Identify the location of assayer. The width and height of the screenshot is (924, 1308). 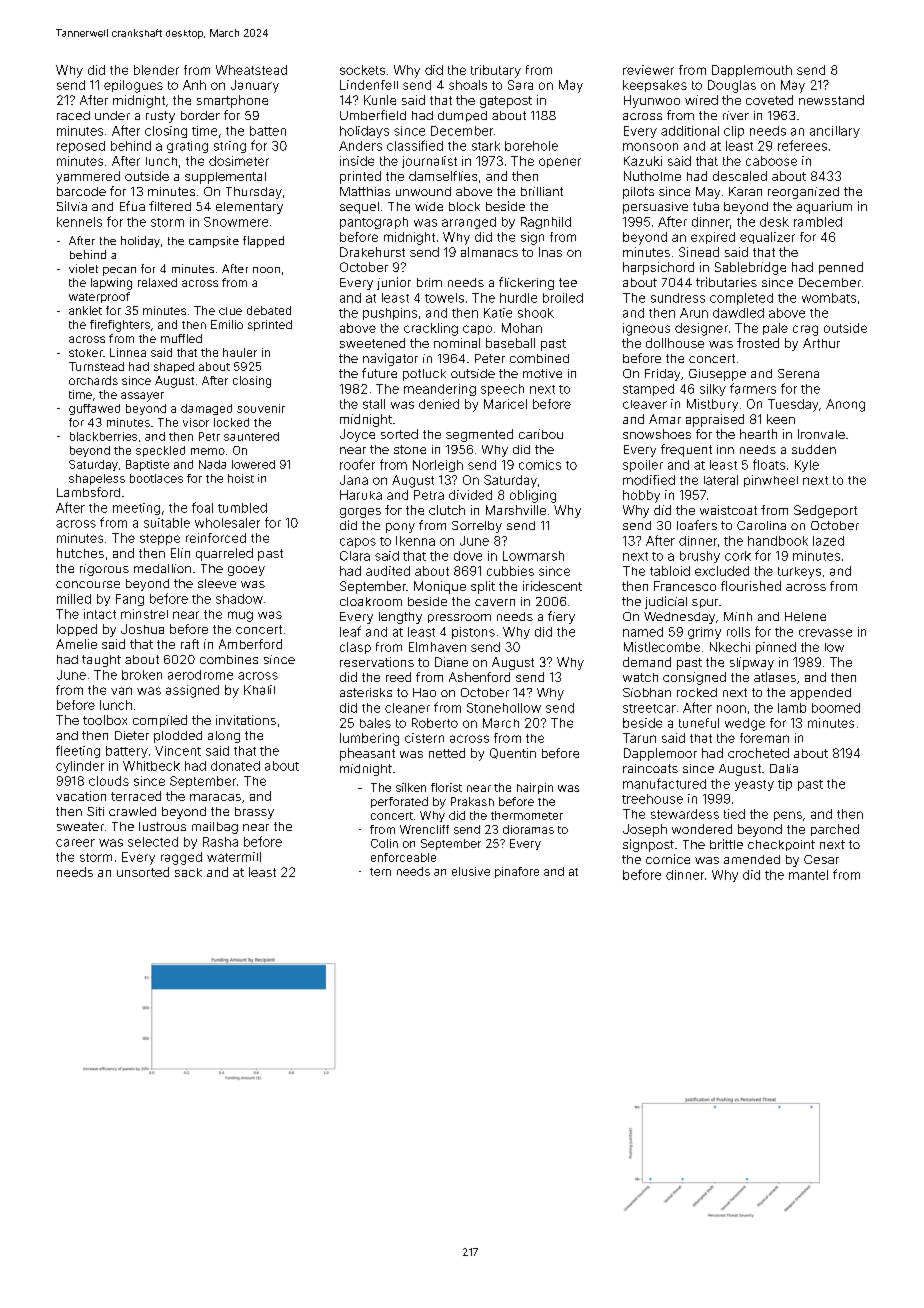
(142, 397).
